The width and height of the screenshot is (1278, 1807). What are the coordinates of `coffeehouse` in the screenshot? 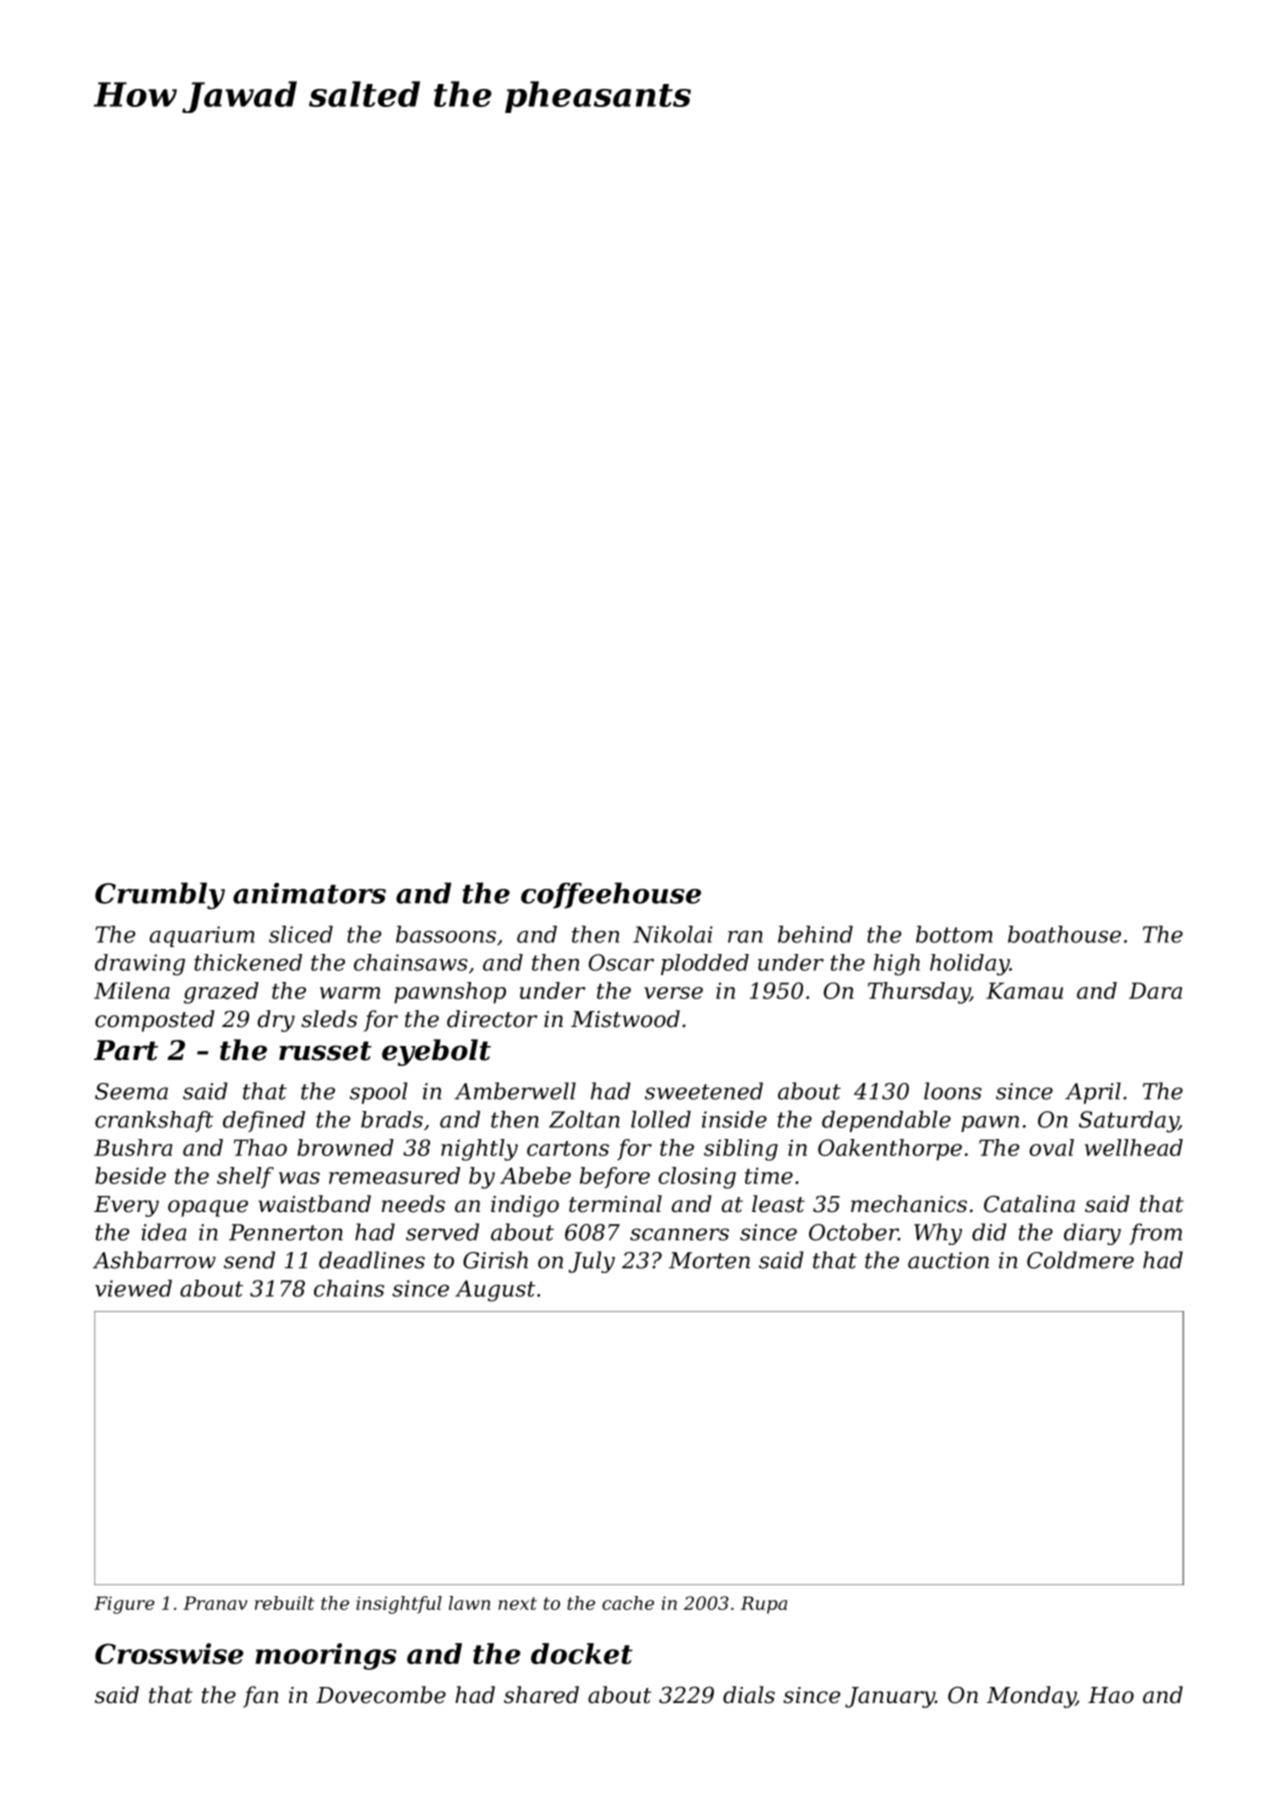 It's located at (611, 895).
